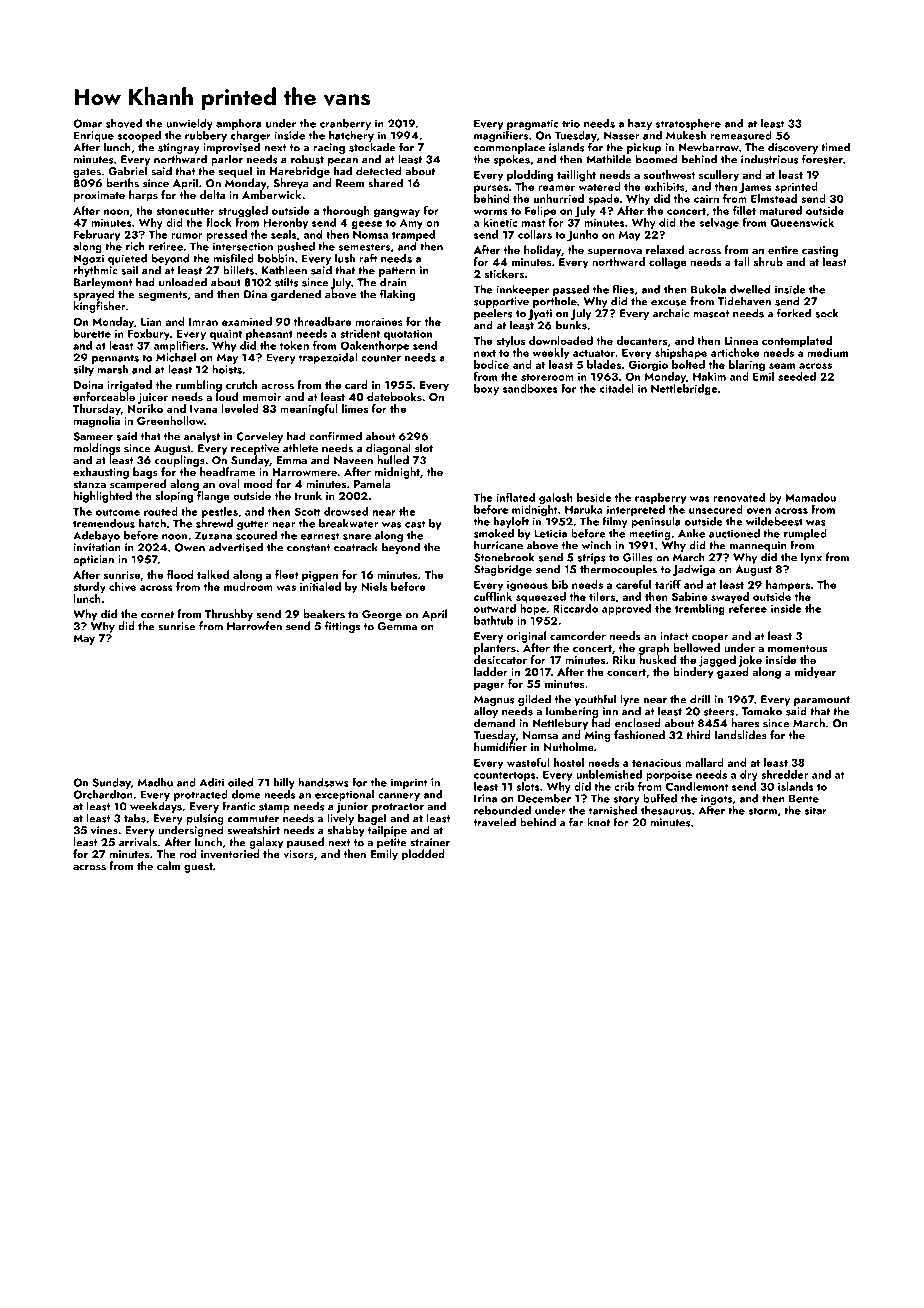  Describe the element at coordinates (89, 587) in the document. I see `sturdy` at that location.
